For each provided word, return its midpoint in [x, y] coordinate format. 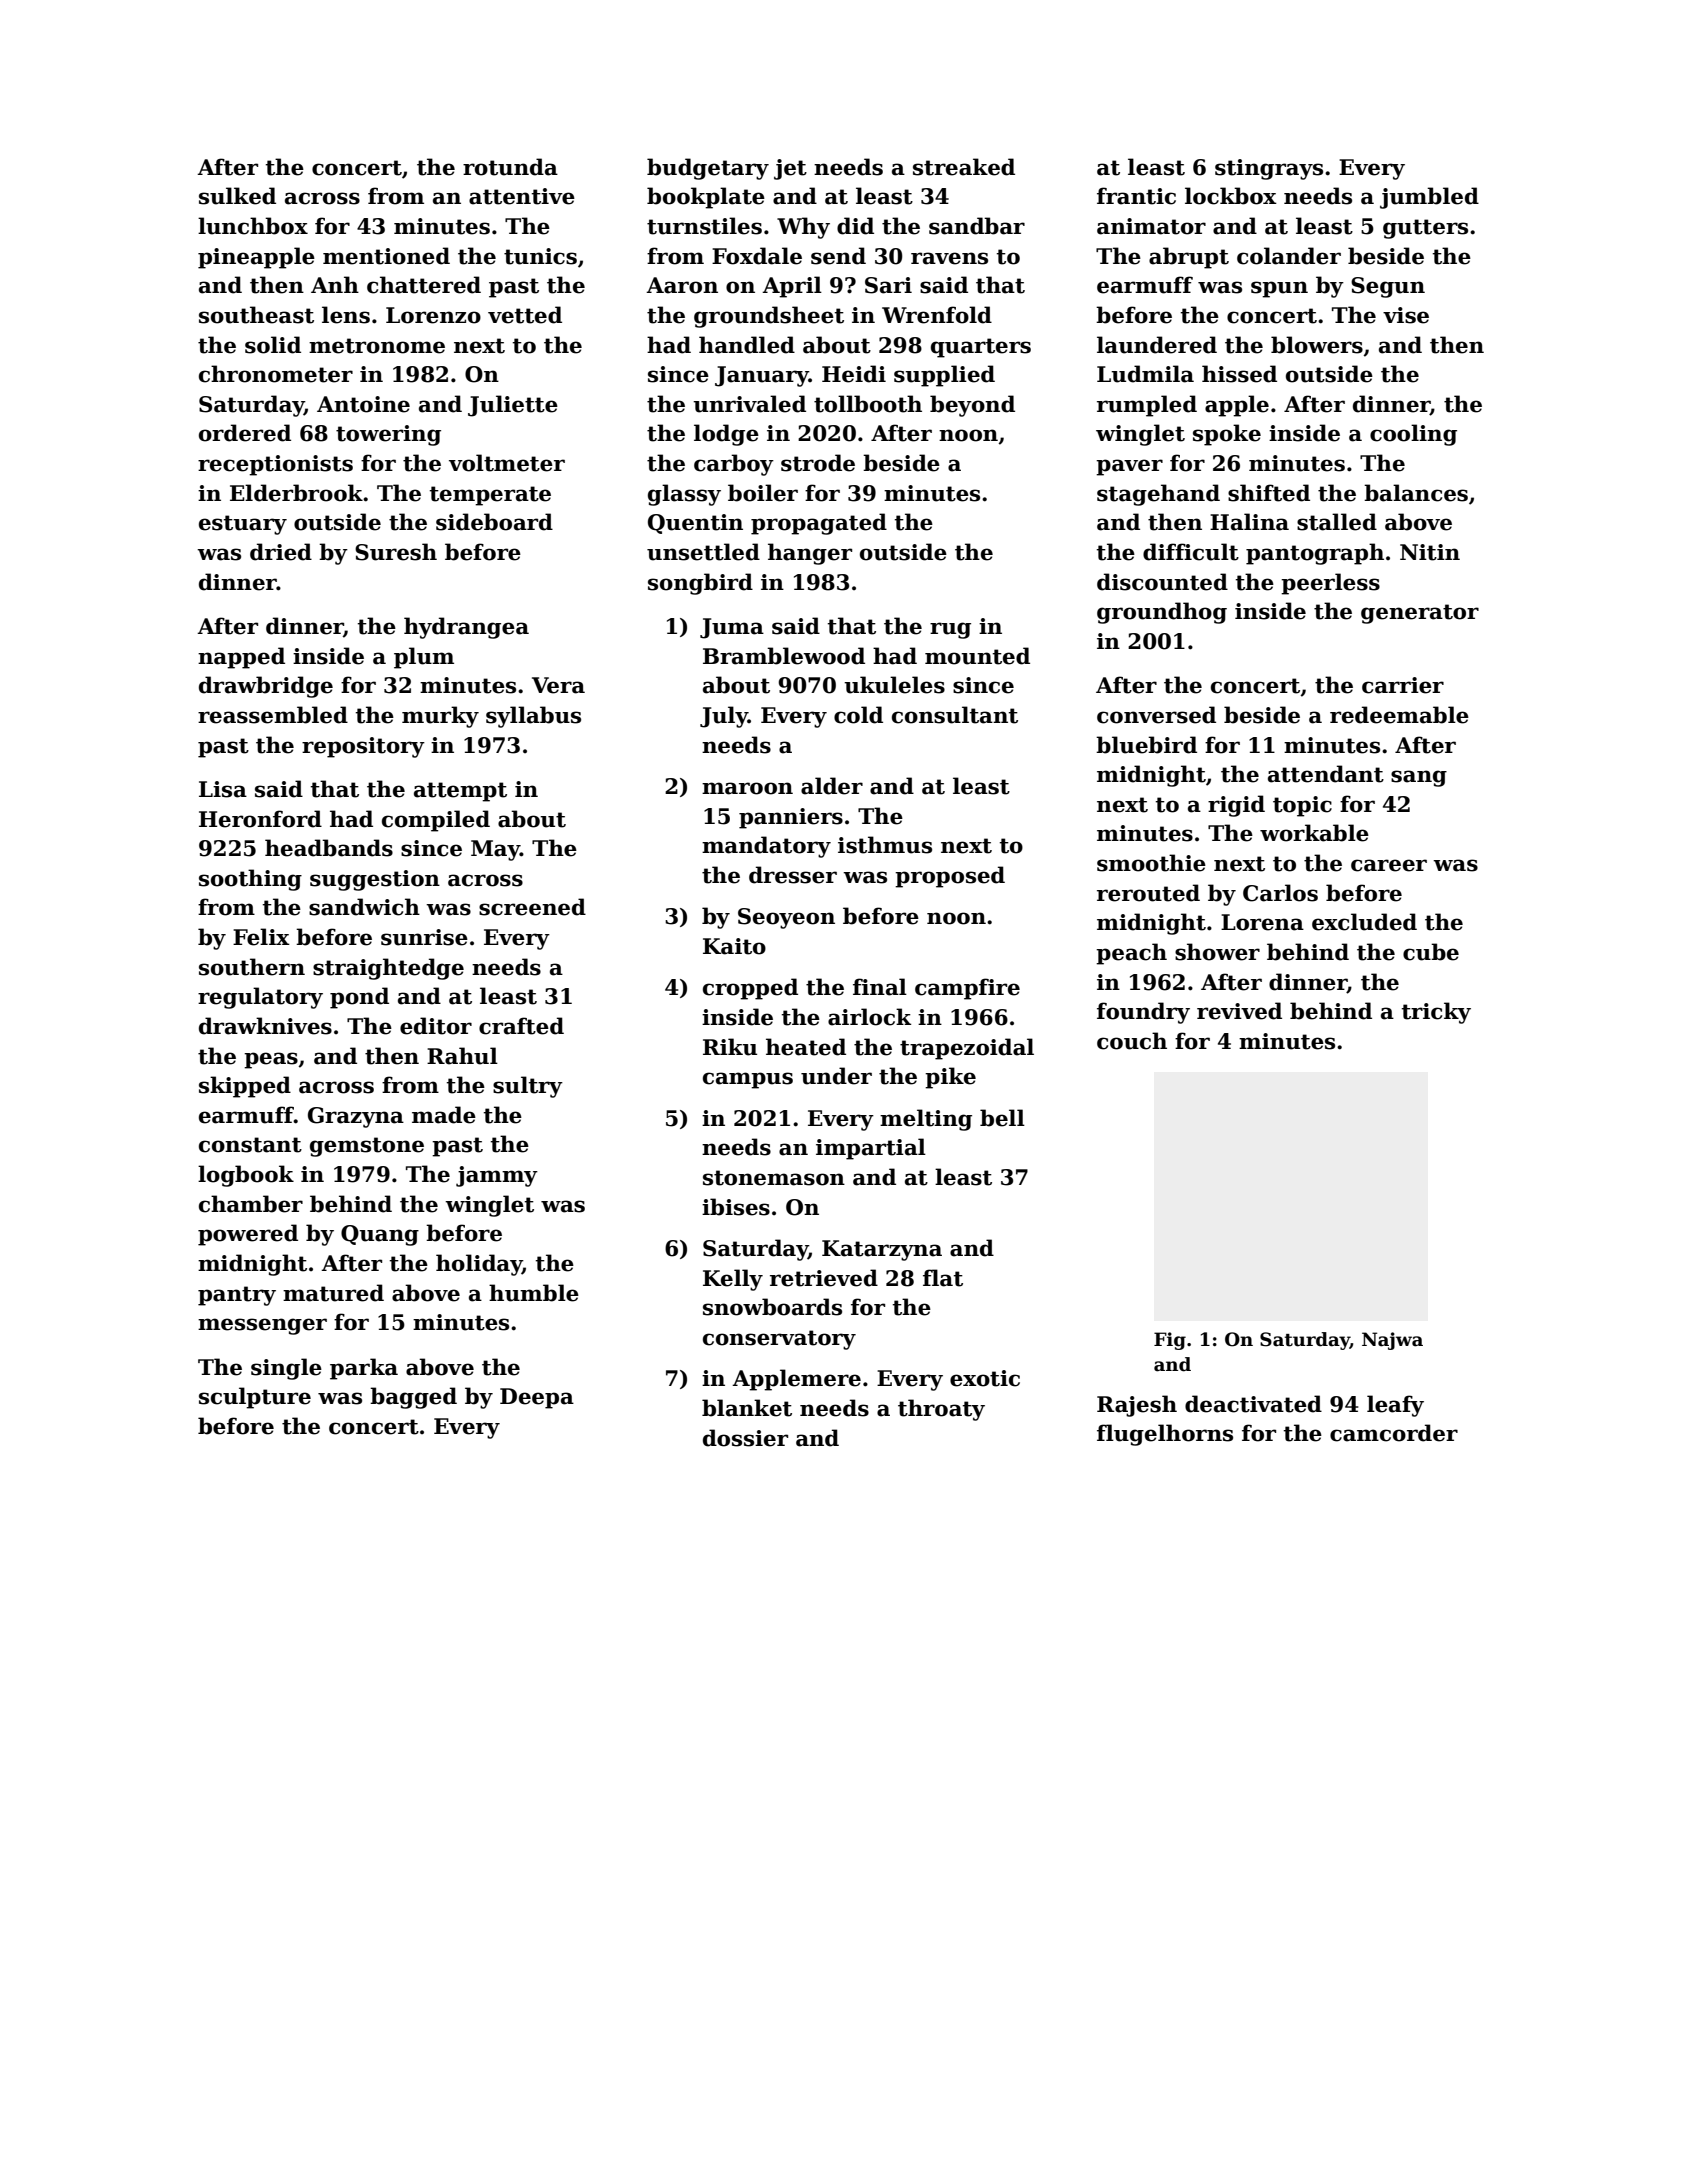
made [444, 1115]
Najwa [1392, 1341]
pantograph [1315, 554]
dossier [745, 1438]
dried [281, 552]
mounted [977, 656]
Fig [1170, 1341]
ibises [736, 1207]
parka [364, 1369]
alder [832, 786]
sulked [237, 196]
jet [790, 169]
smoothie [1151, 863]
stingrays [1269, 169]
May [495, 850]
